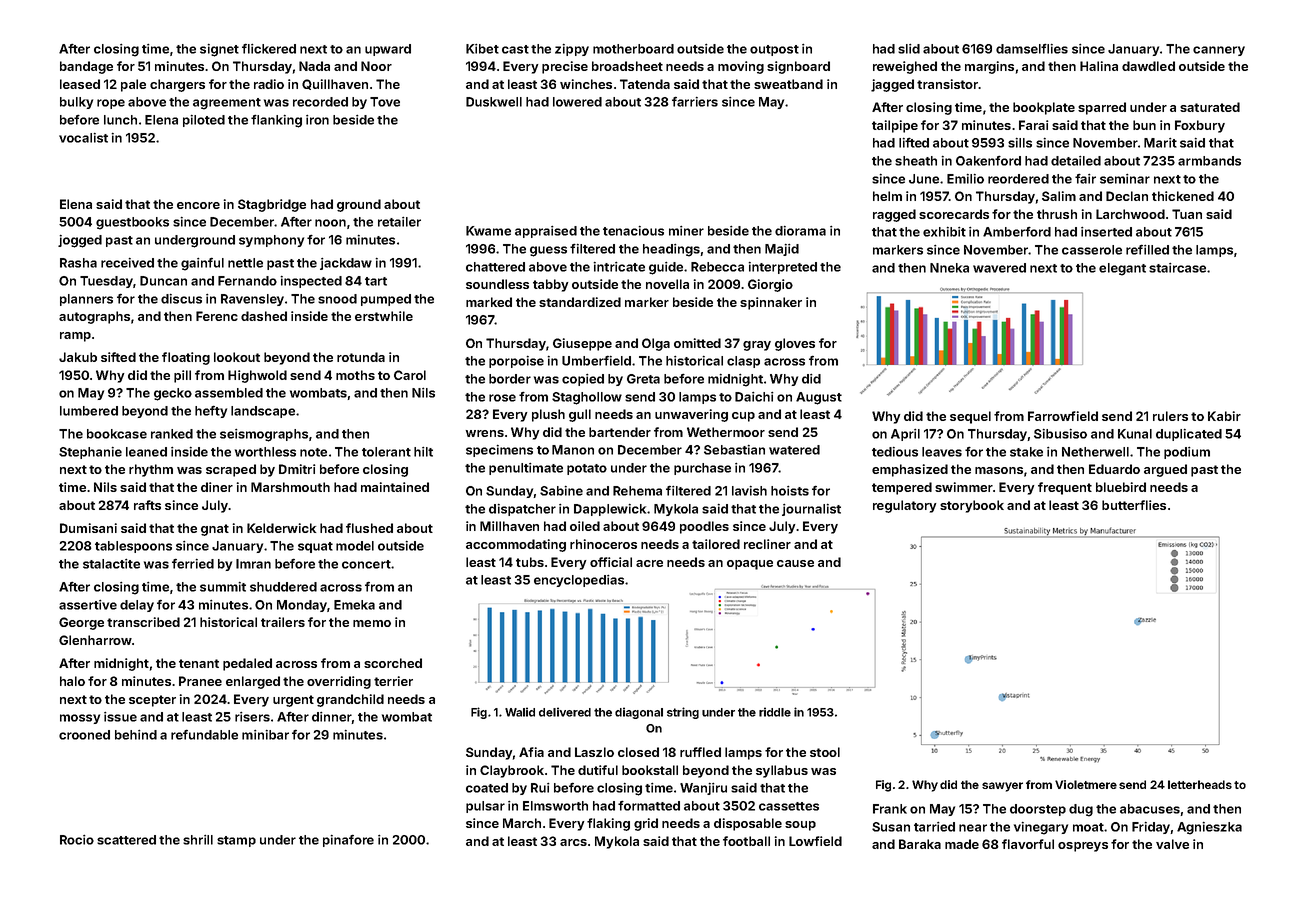 This image has height=924, width=1308. What do you see at coordinates (1209, 161) in the image?
I see `armbands` at bounding box center [1209, 161].
